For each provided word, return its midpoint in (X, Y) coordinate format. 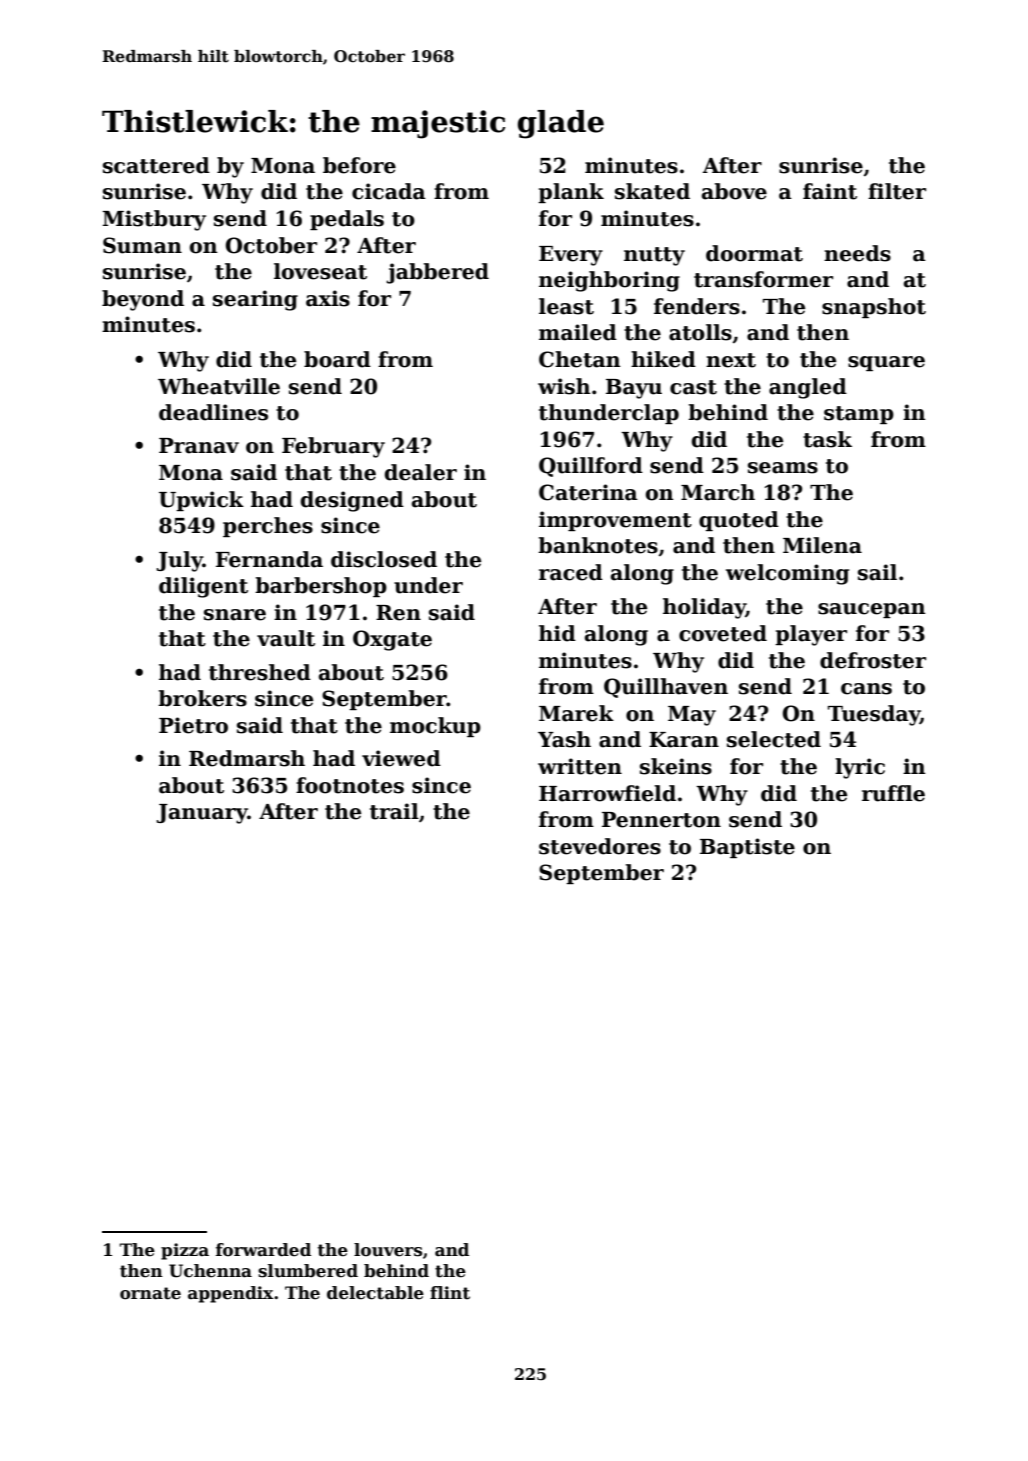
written (580, 766)
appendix (231, 1294)
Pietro (193, 725)
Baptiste (747, 848)
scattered (156, 165)
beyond (143, 300)
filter (897, 191)
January (202, 814)
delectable (375, 1293)
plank (571, 193)
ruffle (893, 793)
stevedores (600, 846)
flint (450, 1293)
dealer (421, 472)
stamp (859, 415)
